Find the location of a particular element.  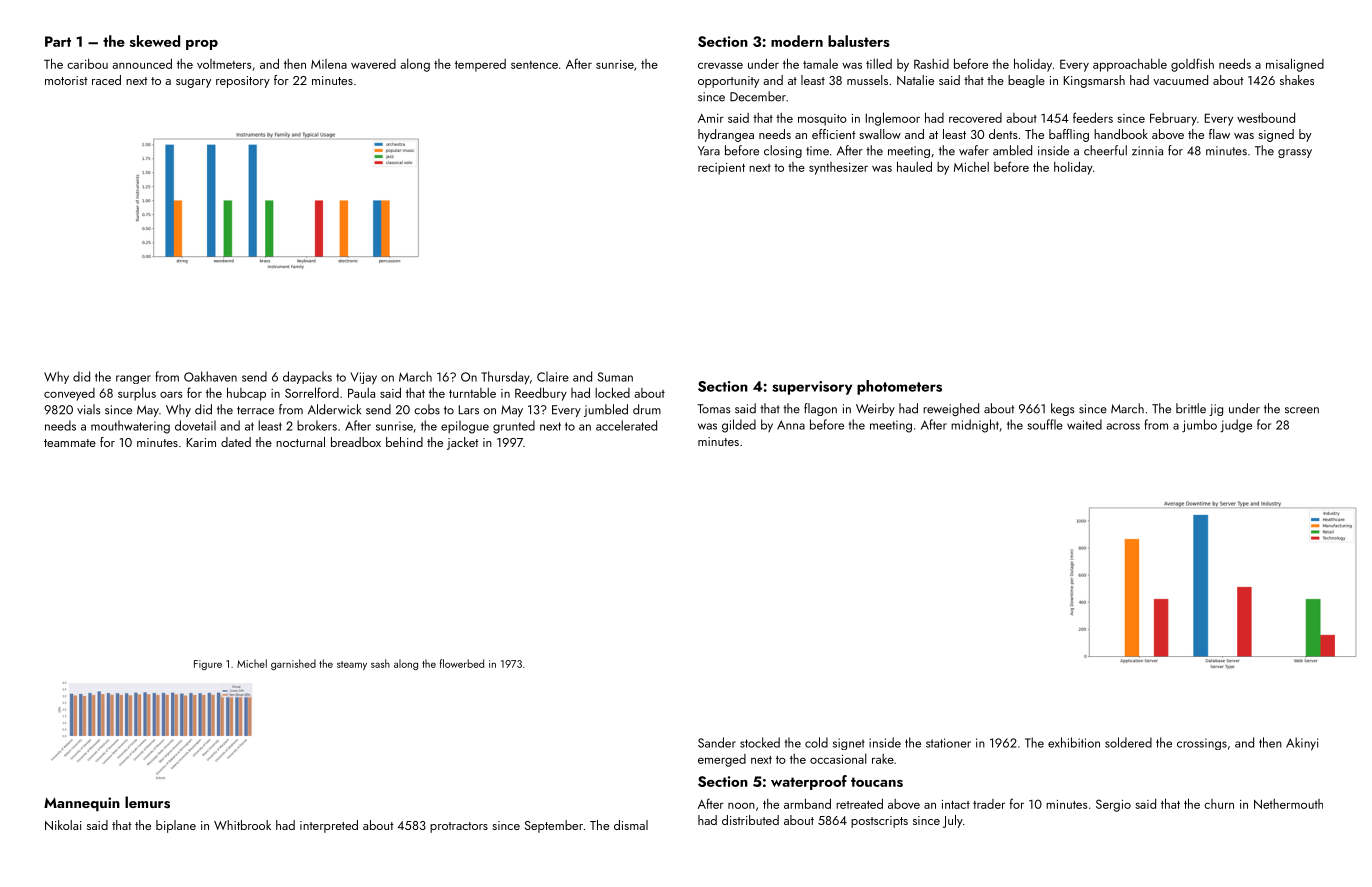

reweighed is located at coordinates (951, 409).
